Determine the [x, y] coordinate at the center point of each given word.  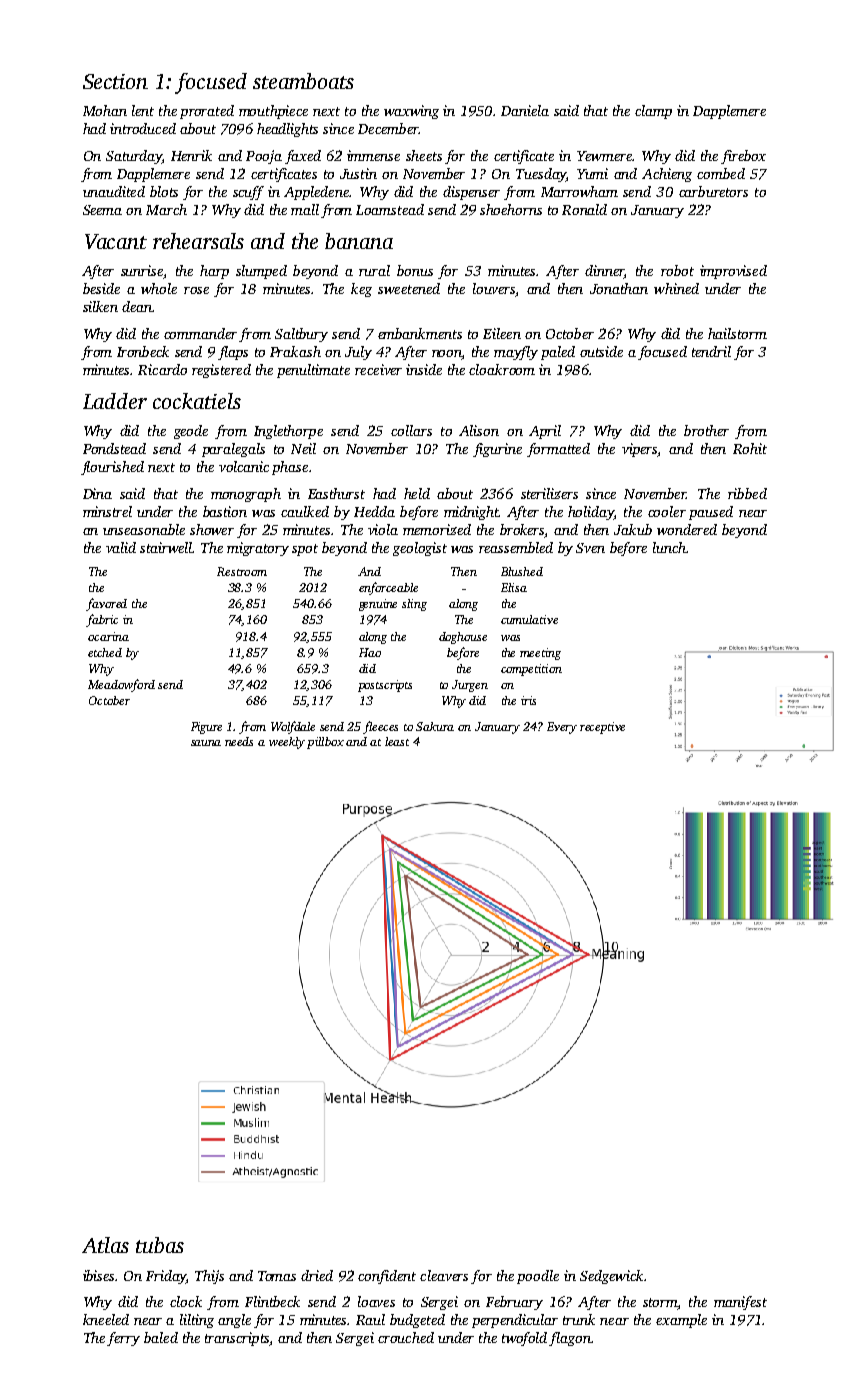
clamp [653, 112]
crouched [406, 1337]
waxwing [411, 112]
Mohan [105, 110]
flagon [570, 1339]
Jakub [633, 529]
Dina [97, 493]
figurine [497, 450]
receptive [602, 728]
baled [161, 1337]
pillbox [325, 743]
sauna [206, 743]
